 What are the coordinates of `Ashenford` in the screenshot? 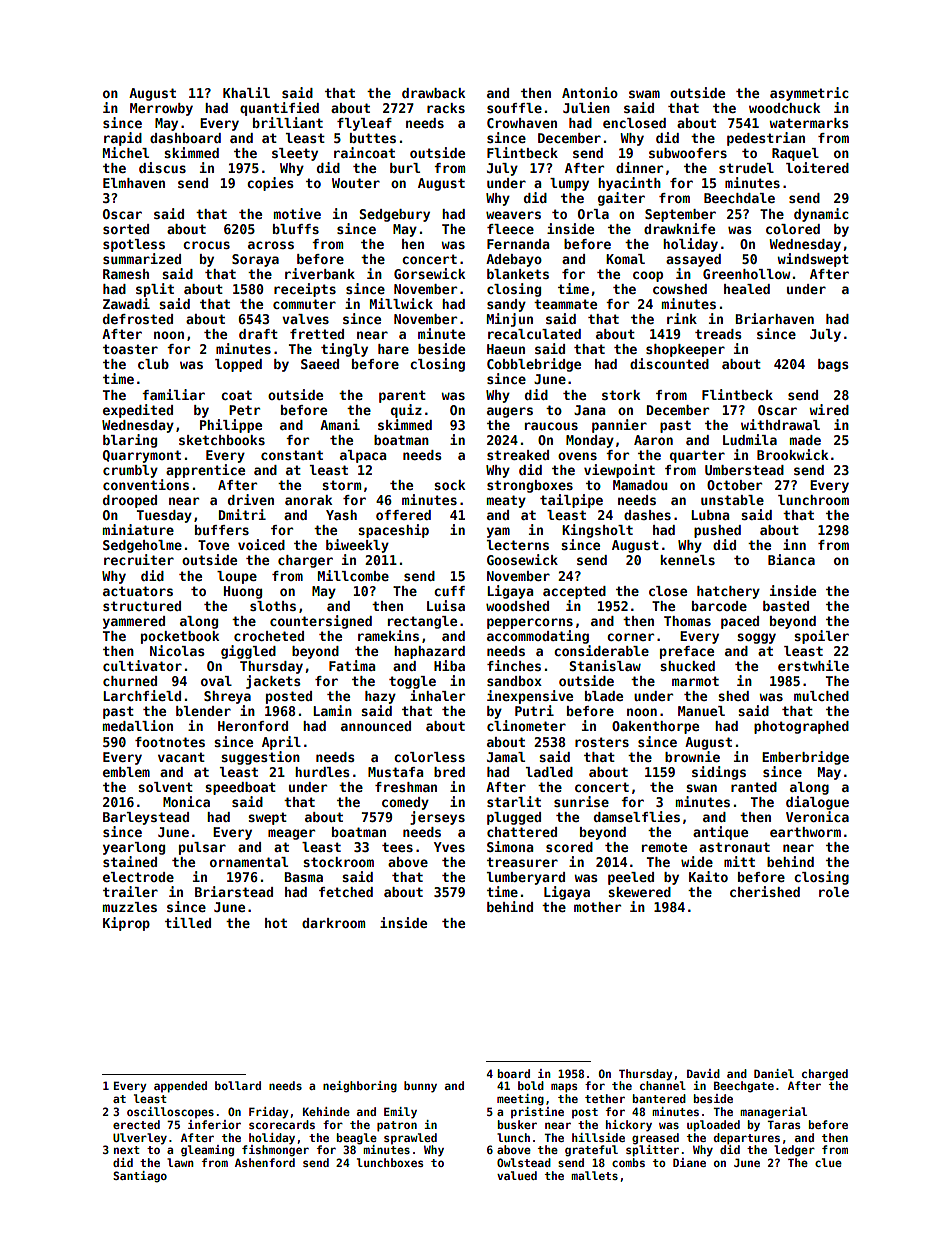 It's located at (265, 1162).
